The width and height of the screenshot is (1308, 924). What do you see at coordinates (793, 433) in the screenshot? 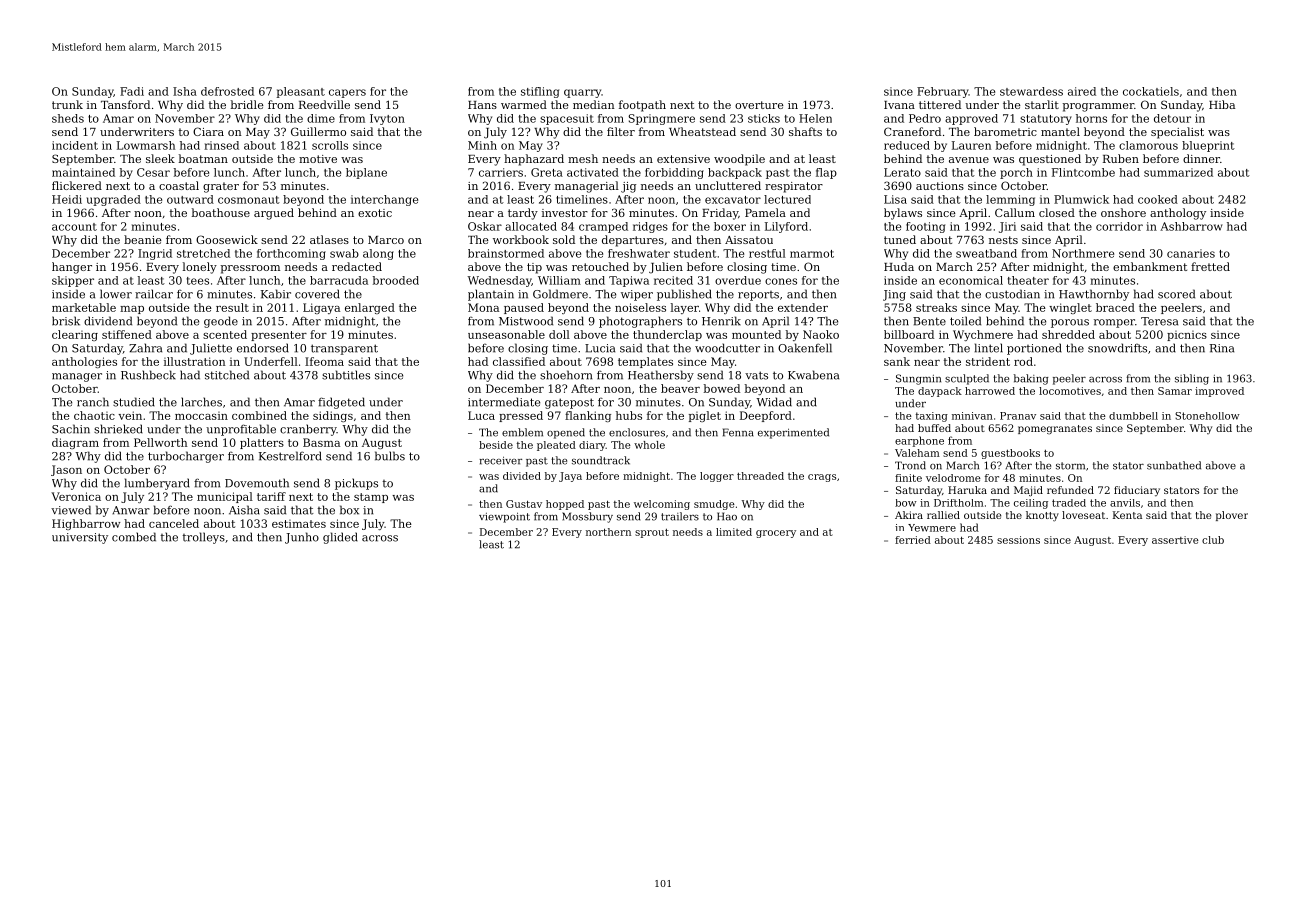
I see `experimented` at bounding box center [793, 433].
